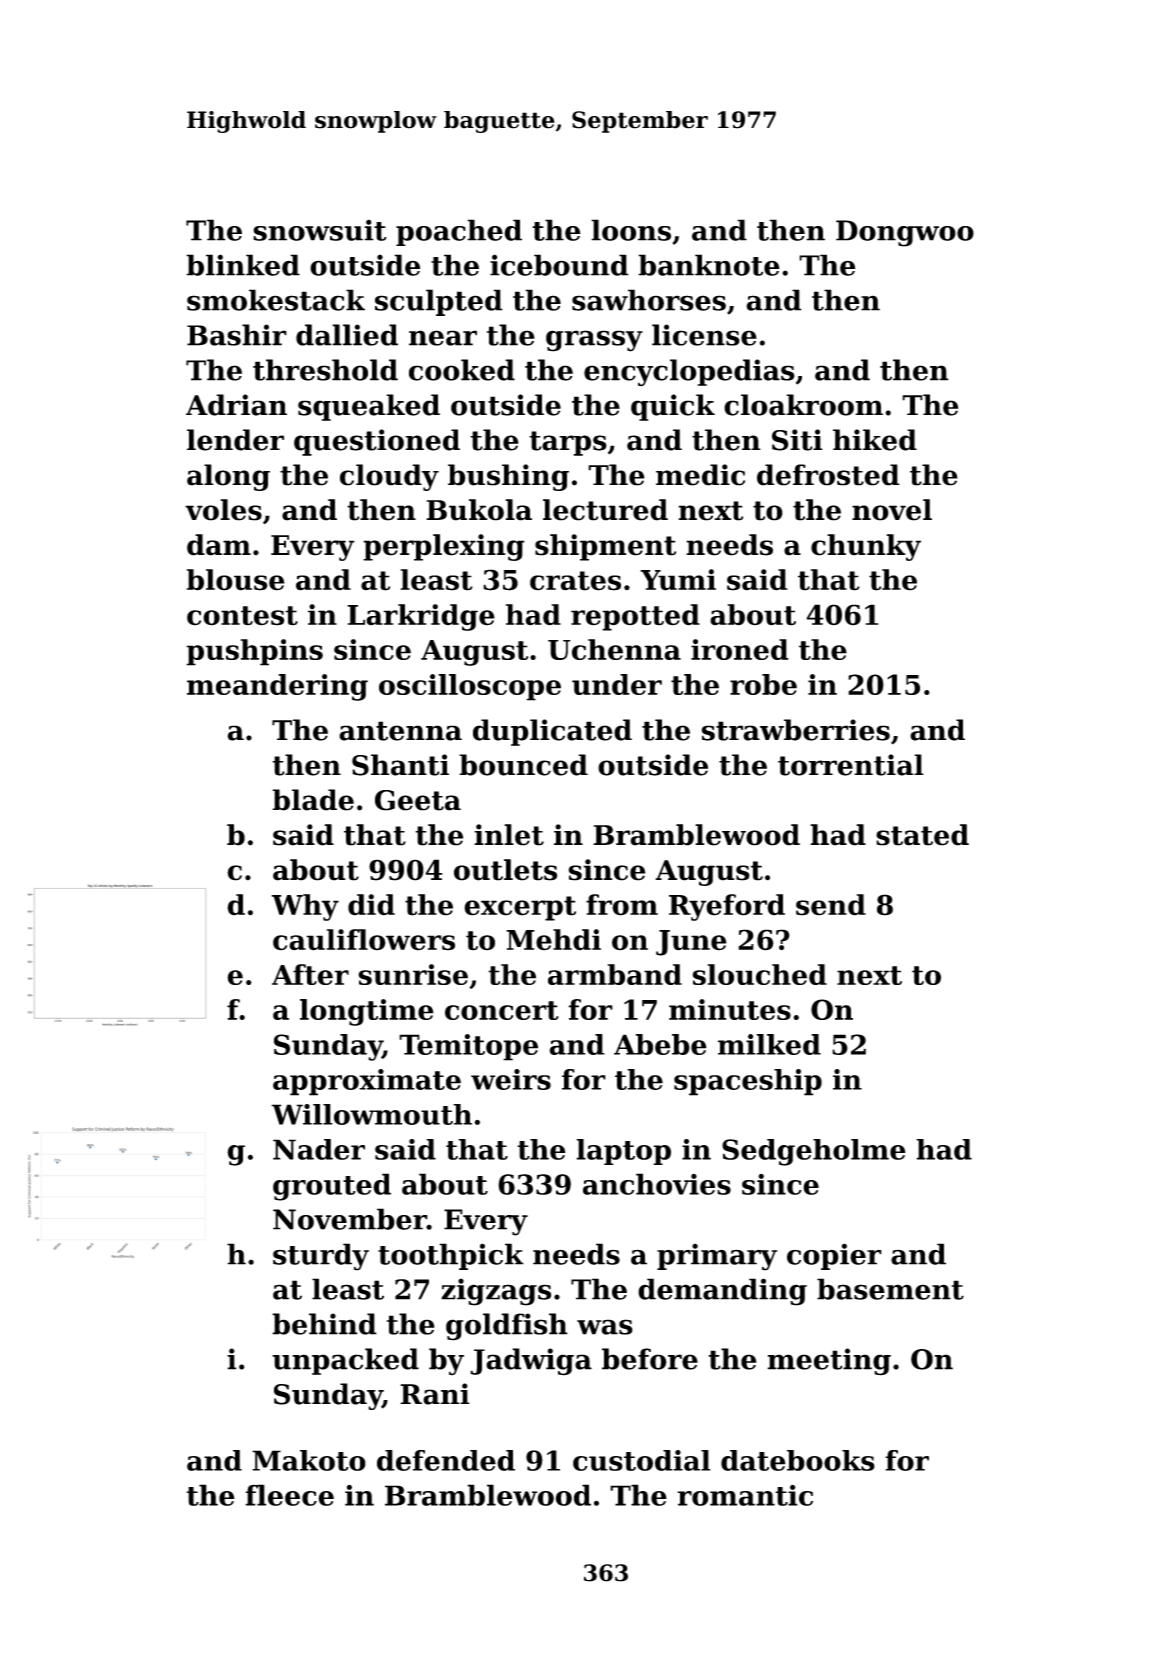  What do you see at coordinates (798, 1460) in the document?
I see `datebooks` at bounding box center [798, 1460].
